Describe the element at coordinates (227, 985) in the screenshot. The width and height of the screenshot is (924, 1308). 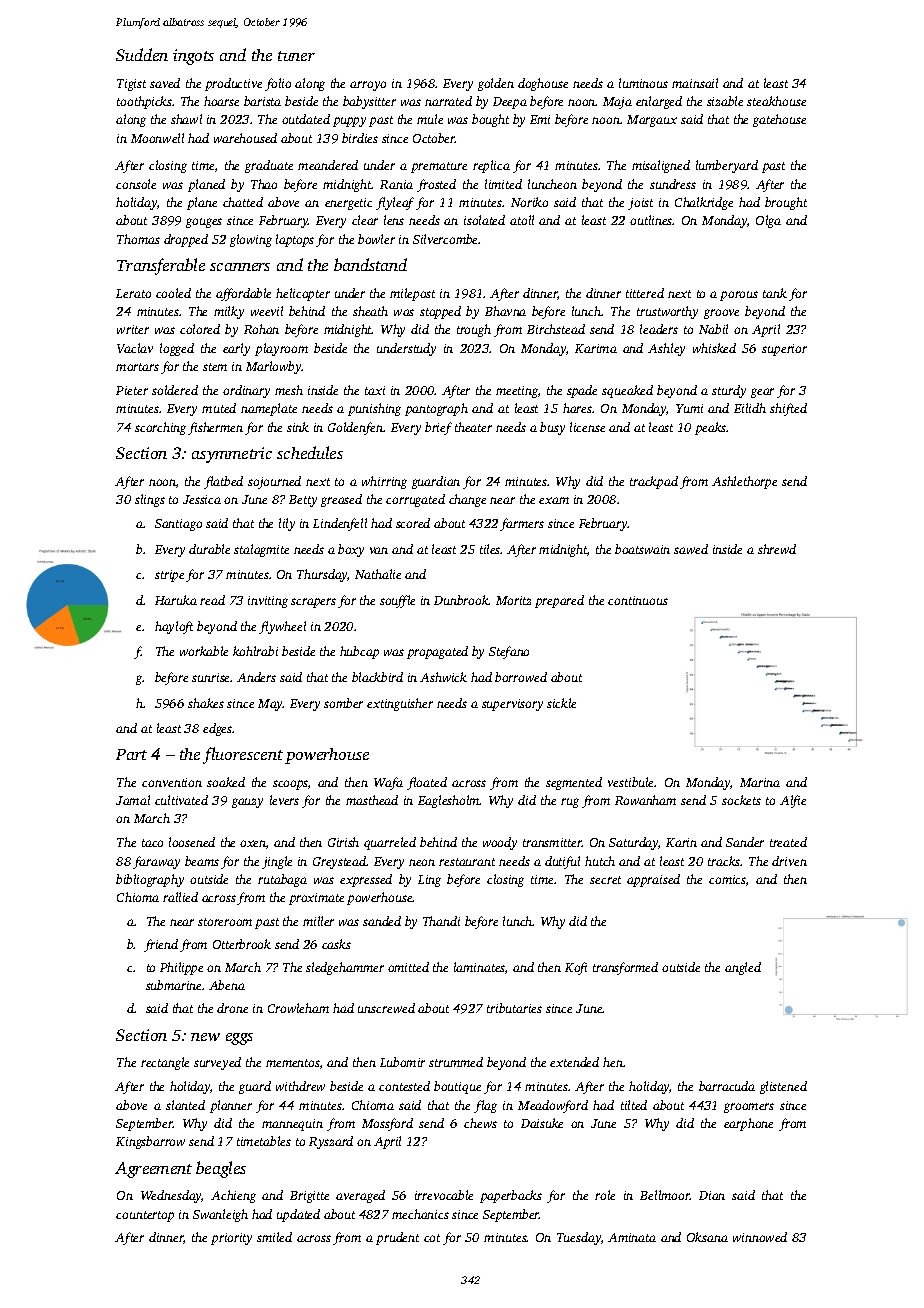
I see `Abena` at that location.
